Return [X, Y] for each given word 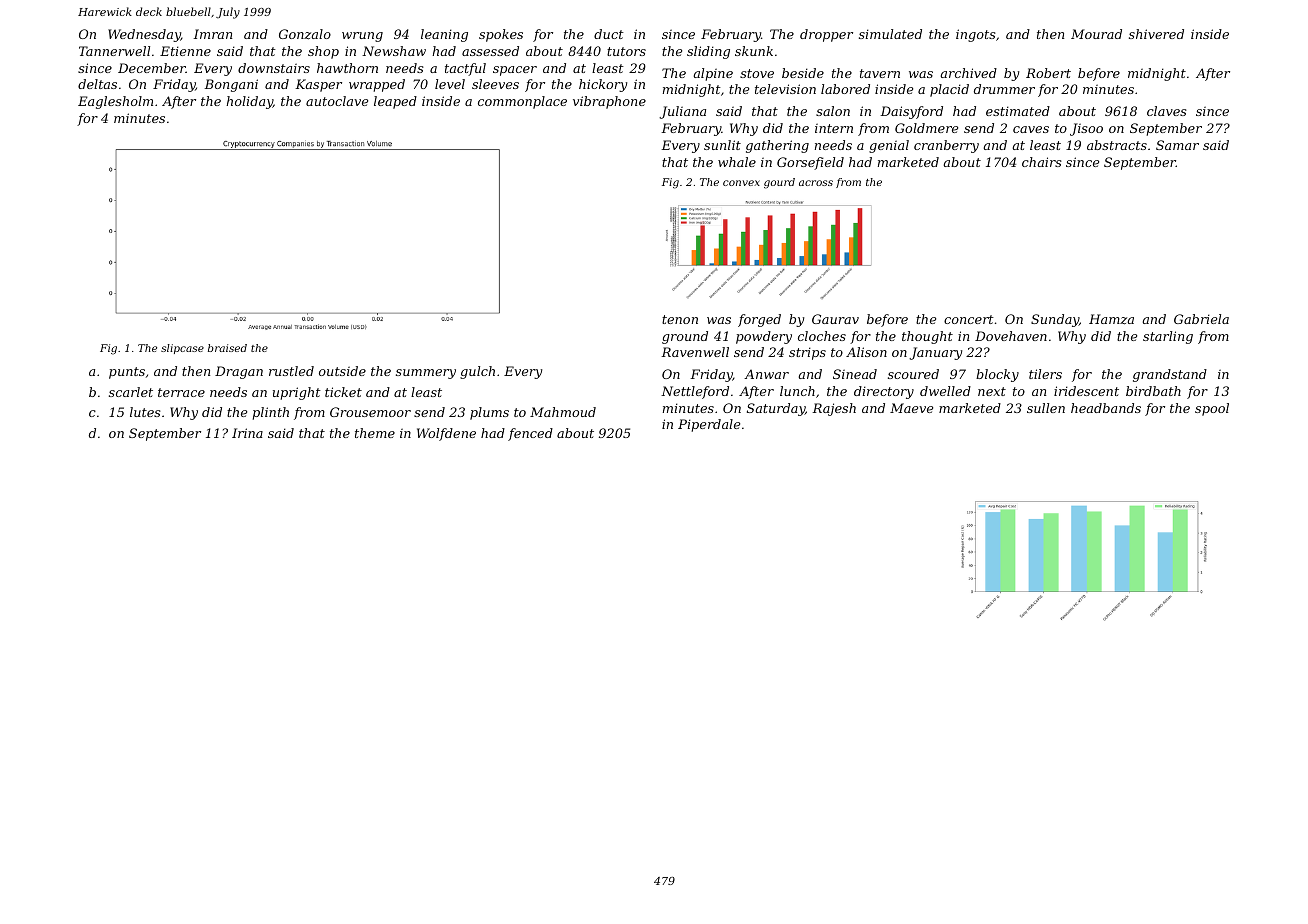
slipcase [182, 349]
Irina [247, 433]
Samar [1177, 145]
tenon [680, 319]
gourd [779, 183]
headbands [1106, 408]
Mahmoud [563, 412]
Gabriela [1201, 319]
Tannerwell [114, 51]
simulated [890, 34]
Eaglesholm [115, 102]
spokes [501, 35]
